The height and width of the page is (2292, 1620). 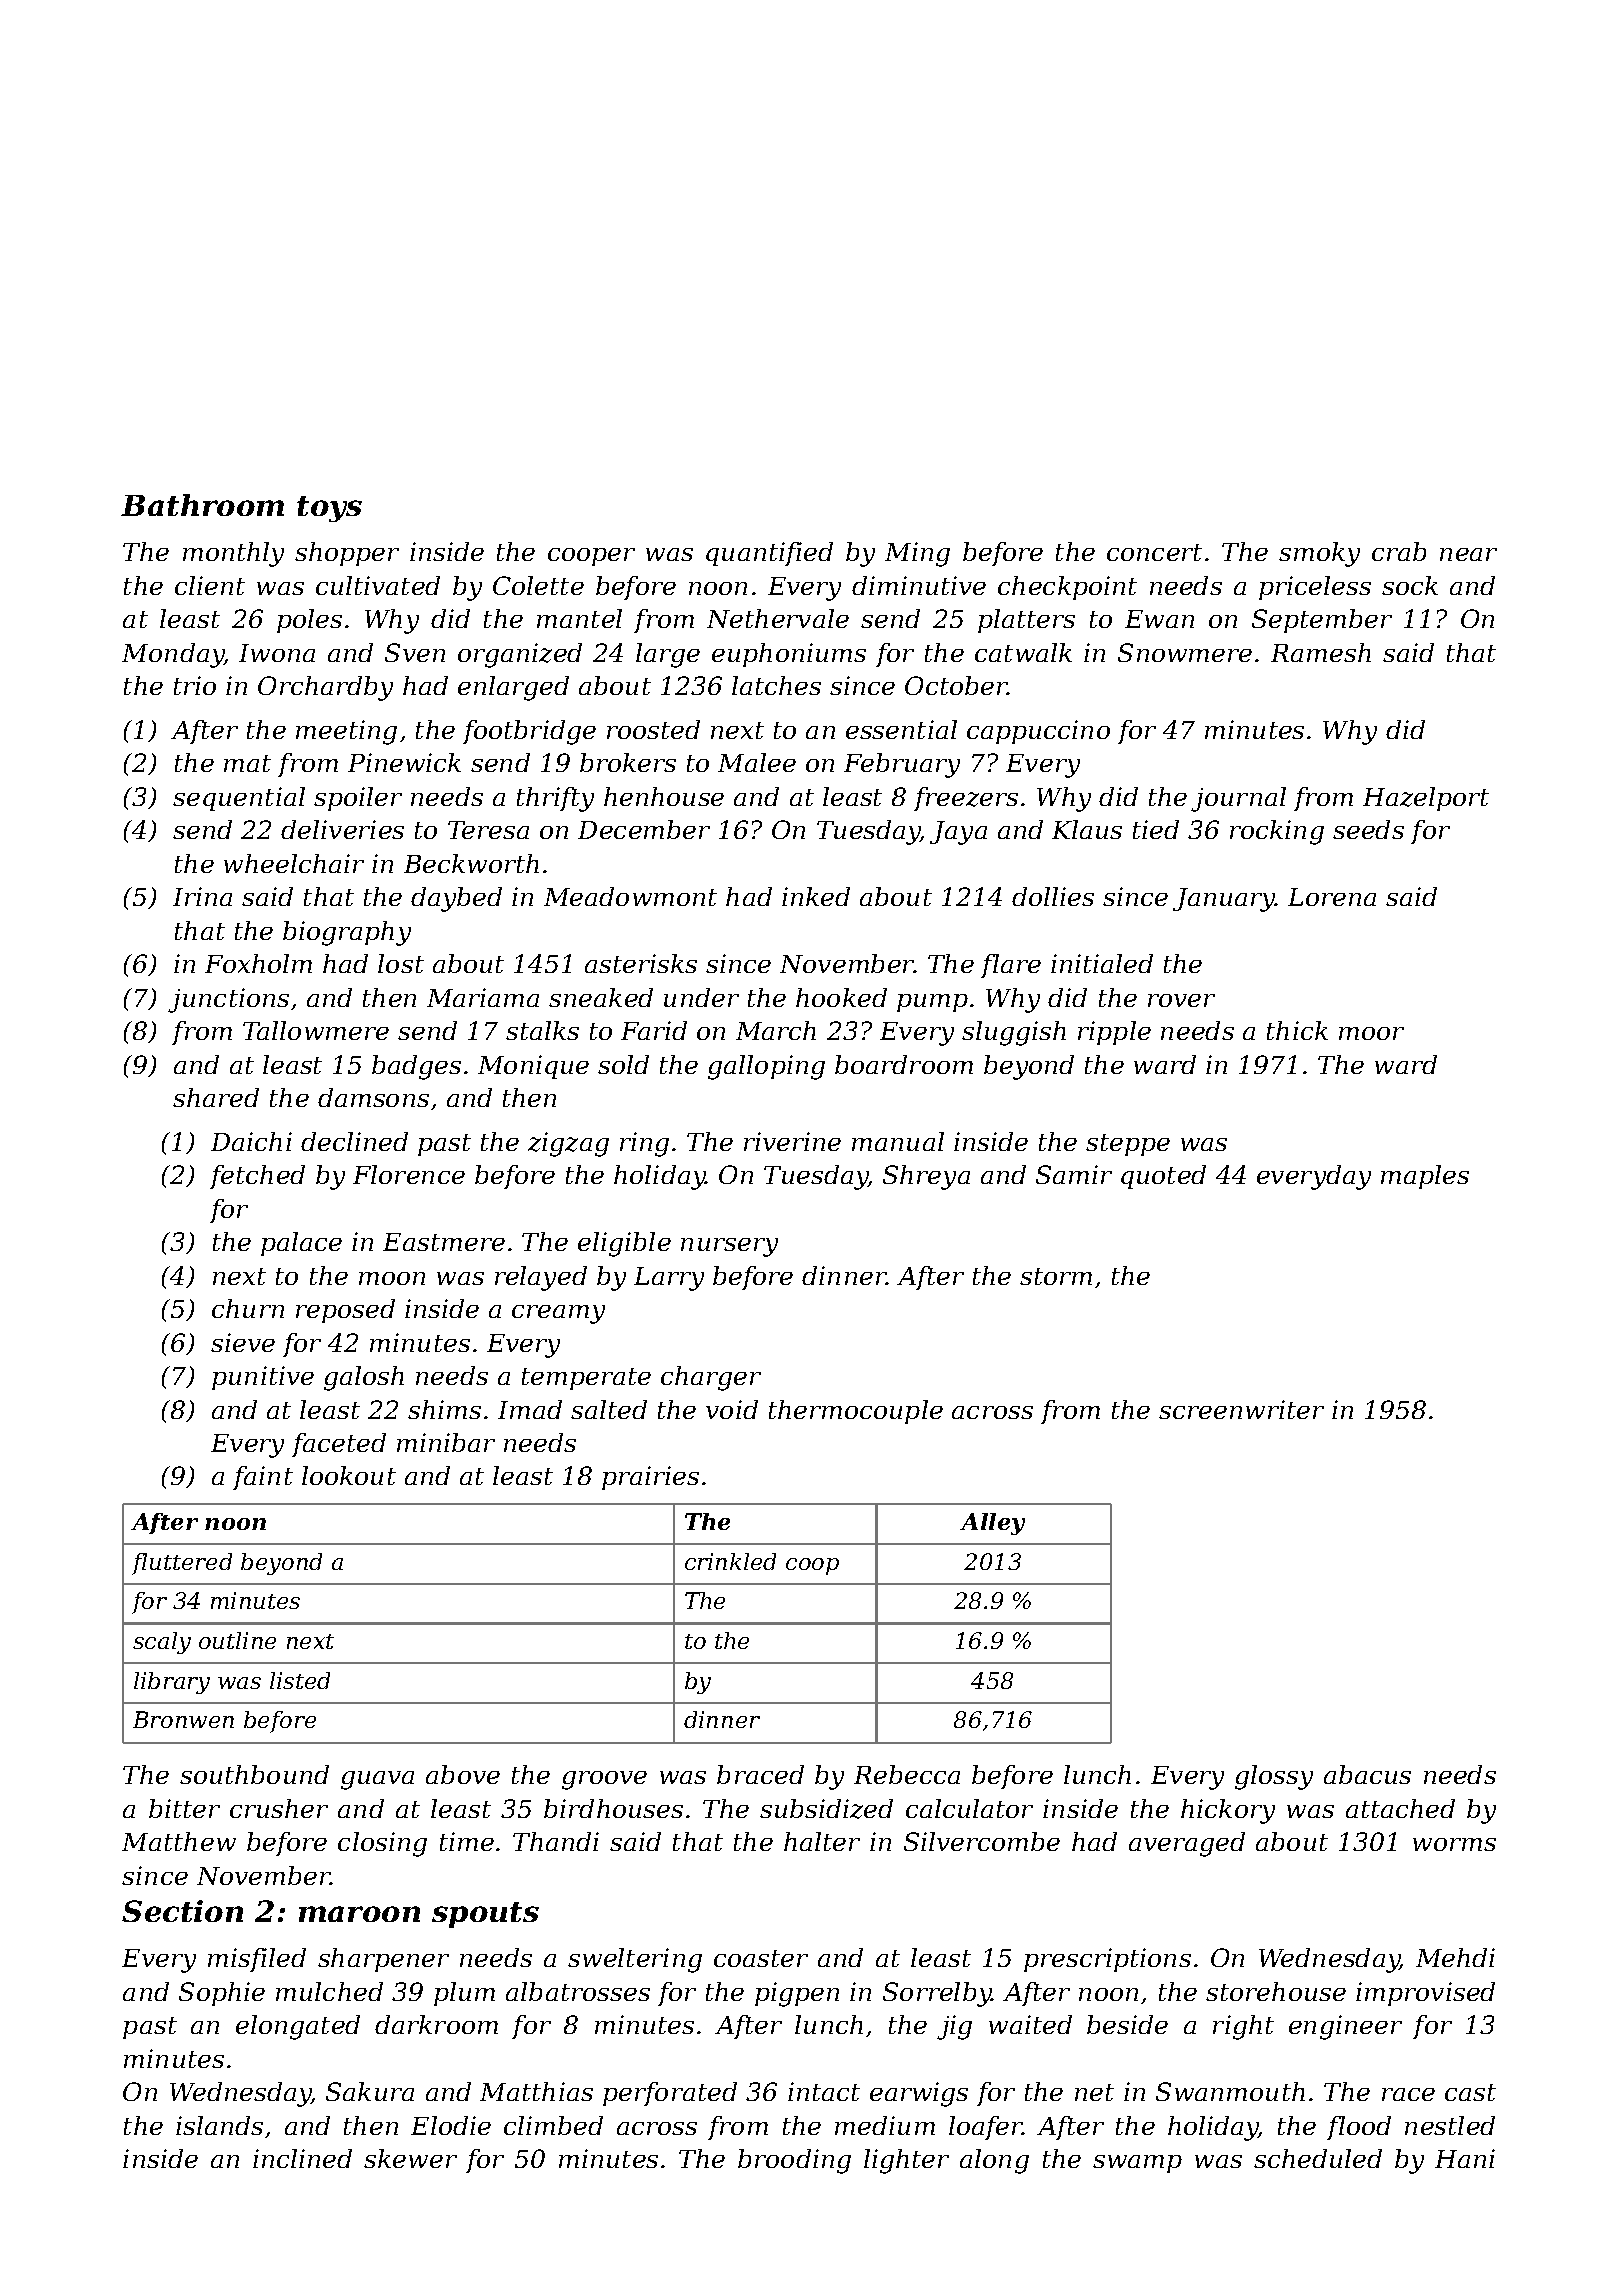 I want to click on Alley, so click(x=992, y=1524).
